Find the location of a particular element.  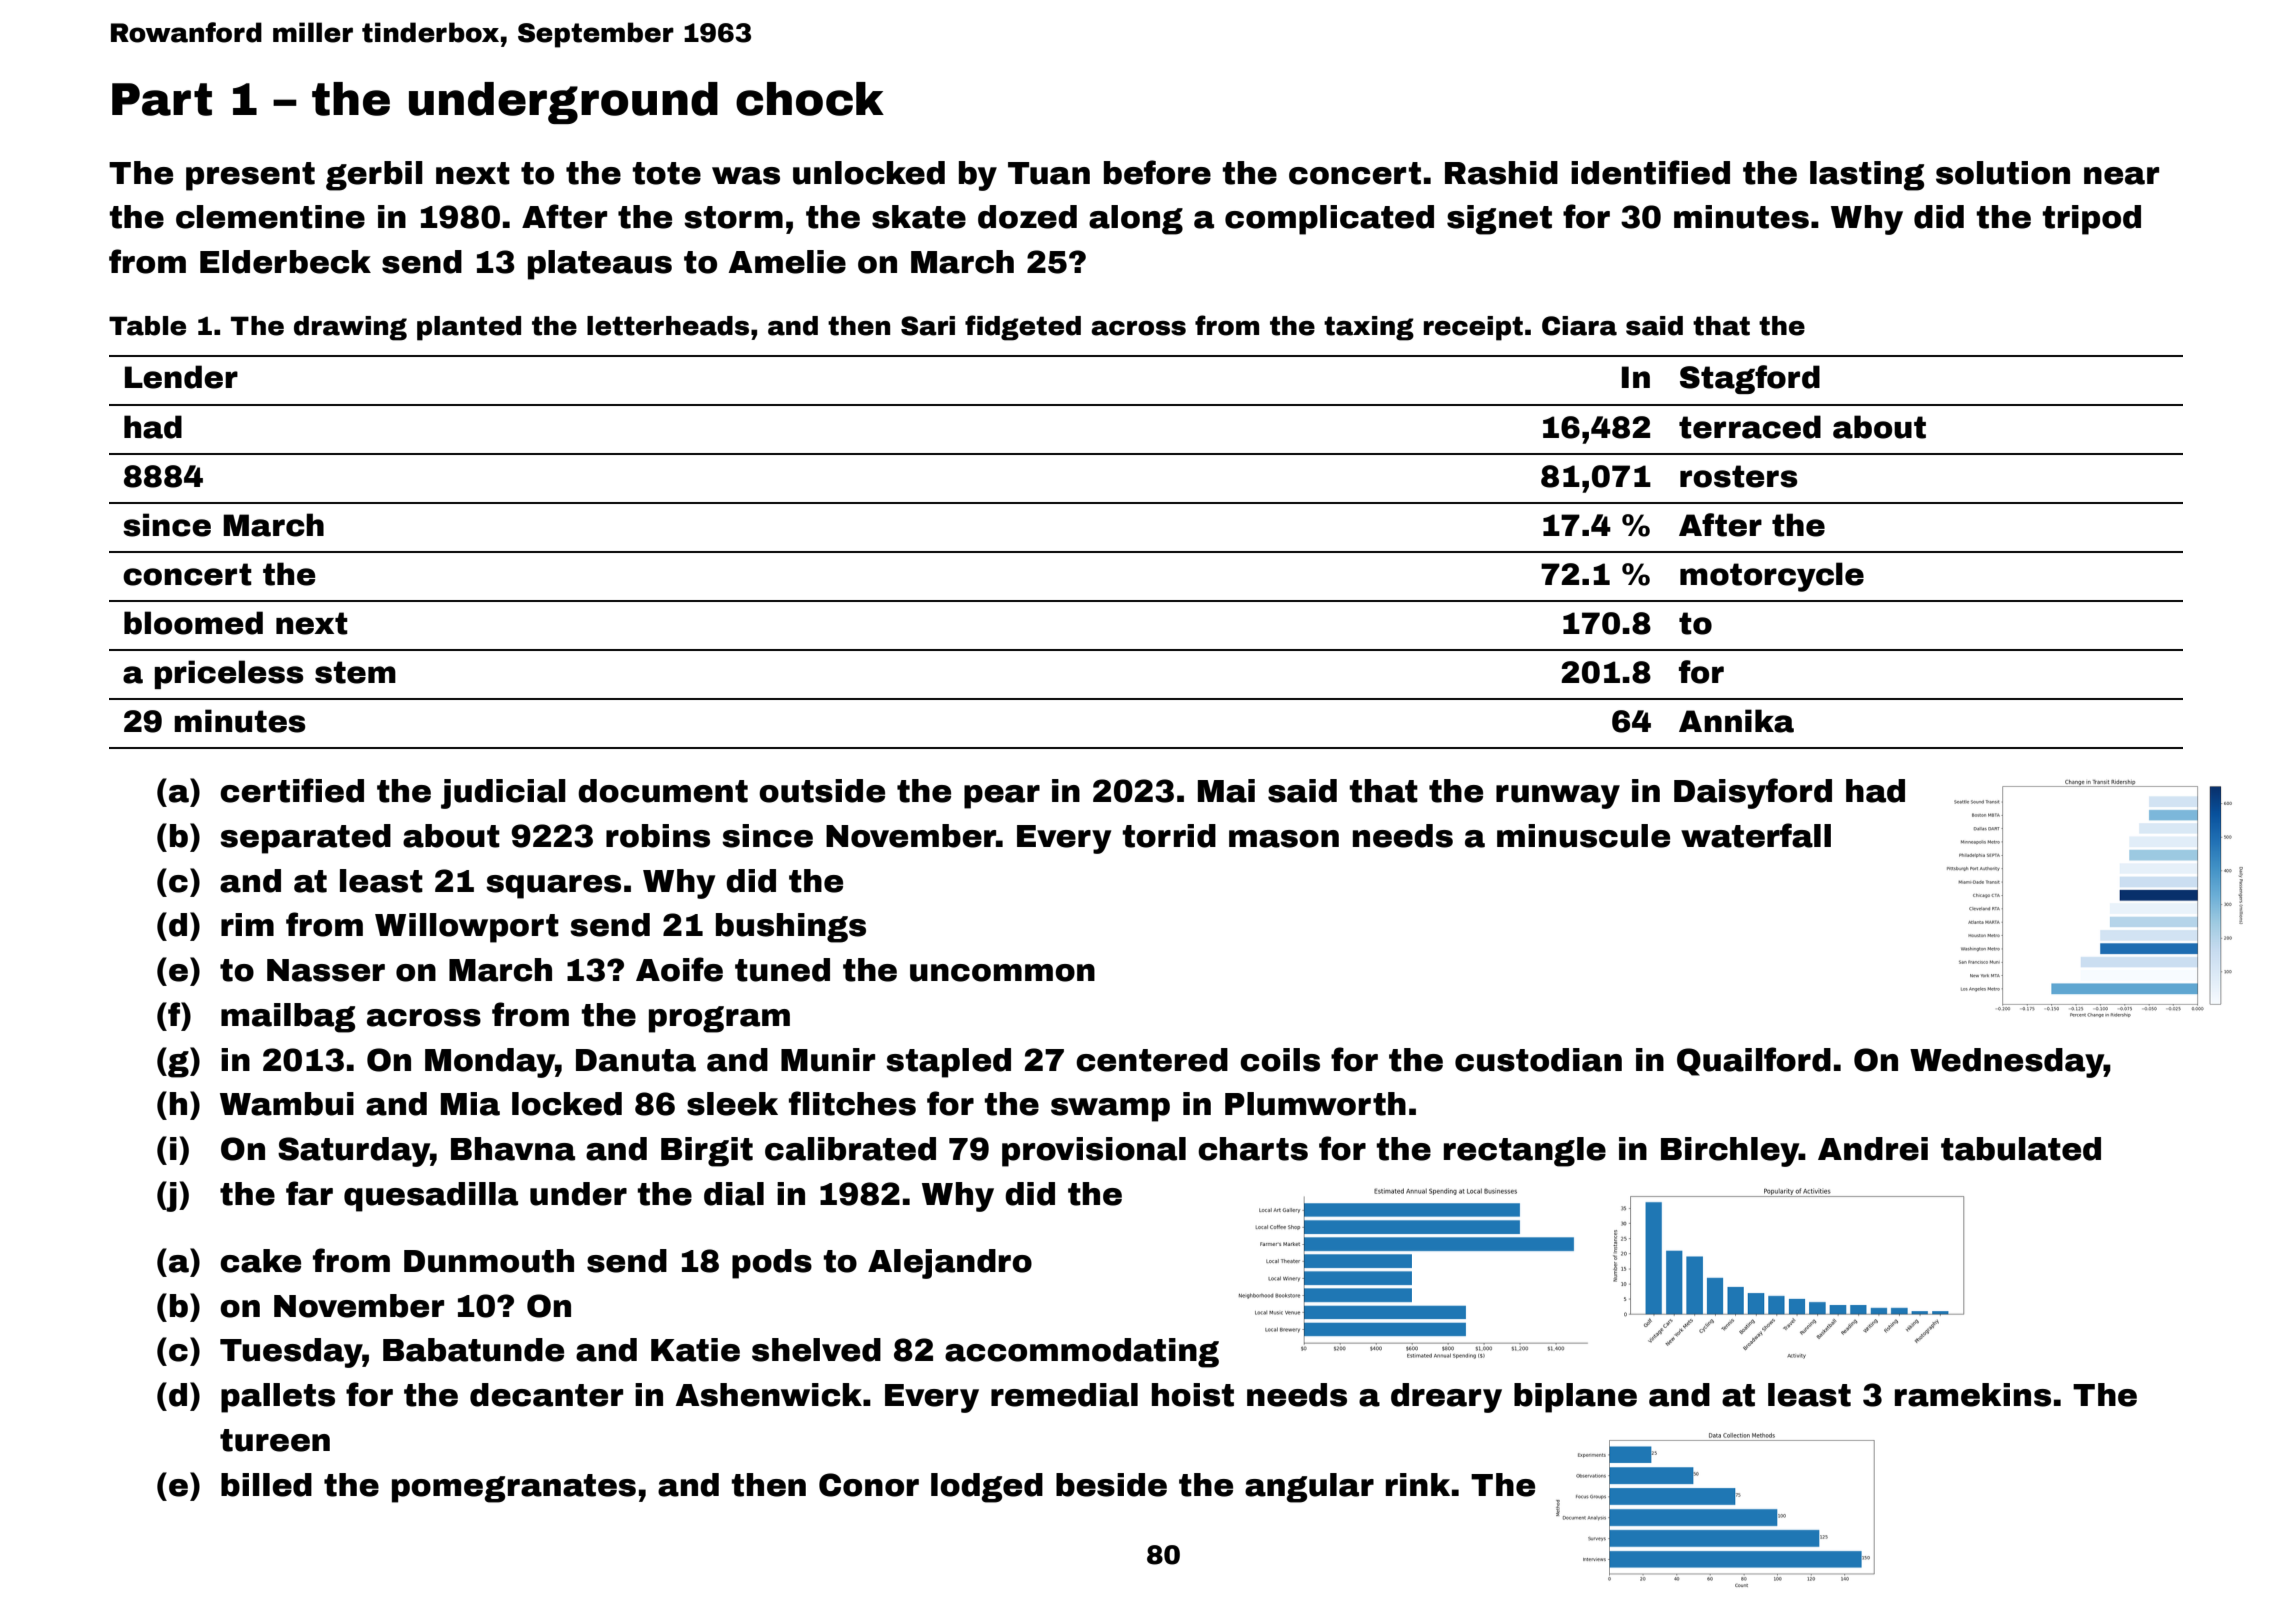

Lender is located at coordinates (181, 377).
